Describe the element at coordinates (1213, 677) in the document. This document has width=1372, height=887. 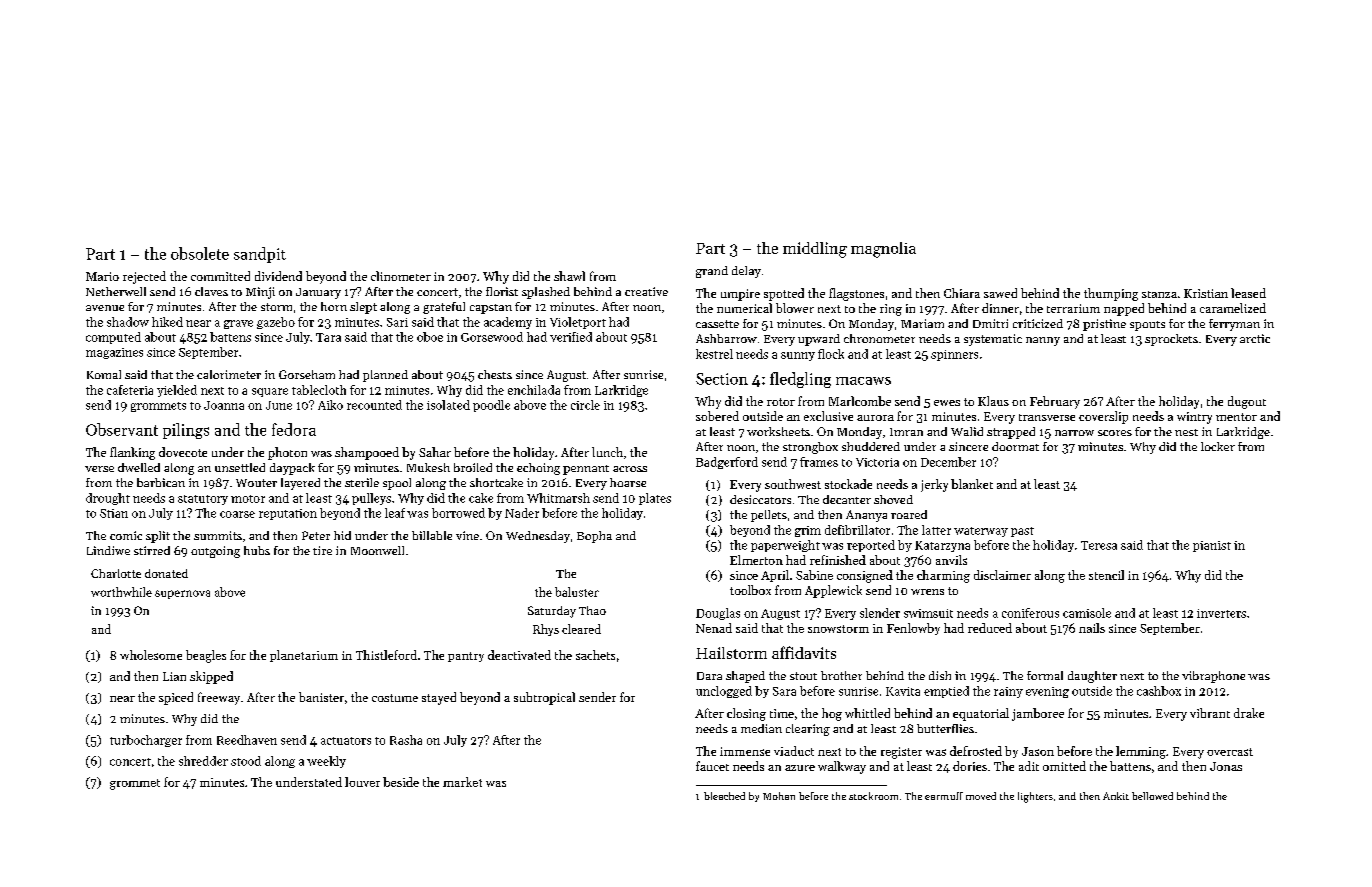
I see `vibraphone` at that location.
